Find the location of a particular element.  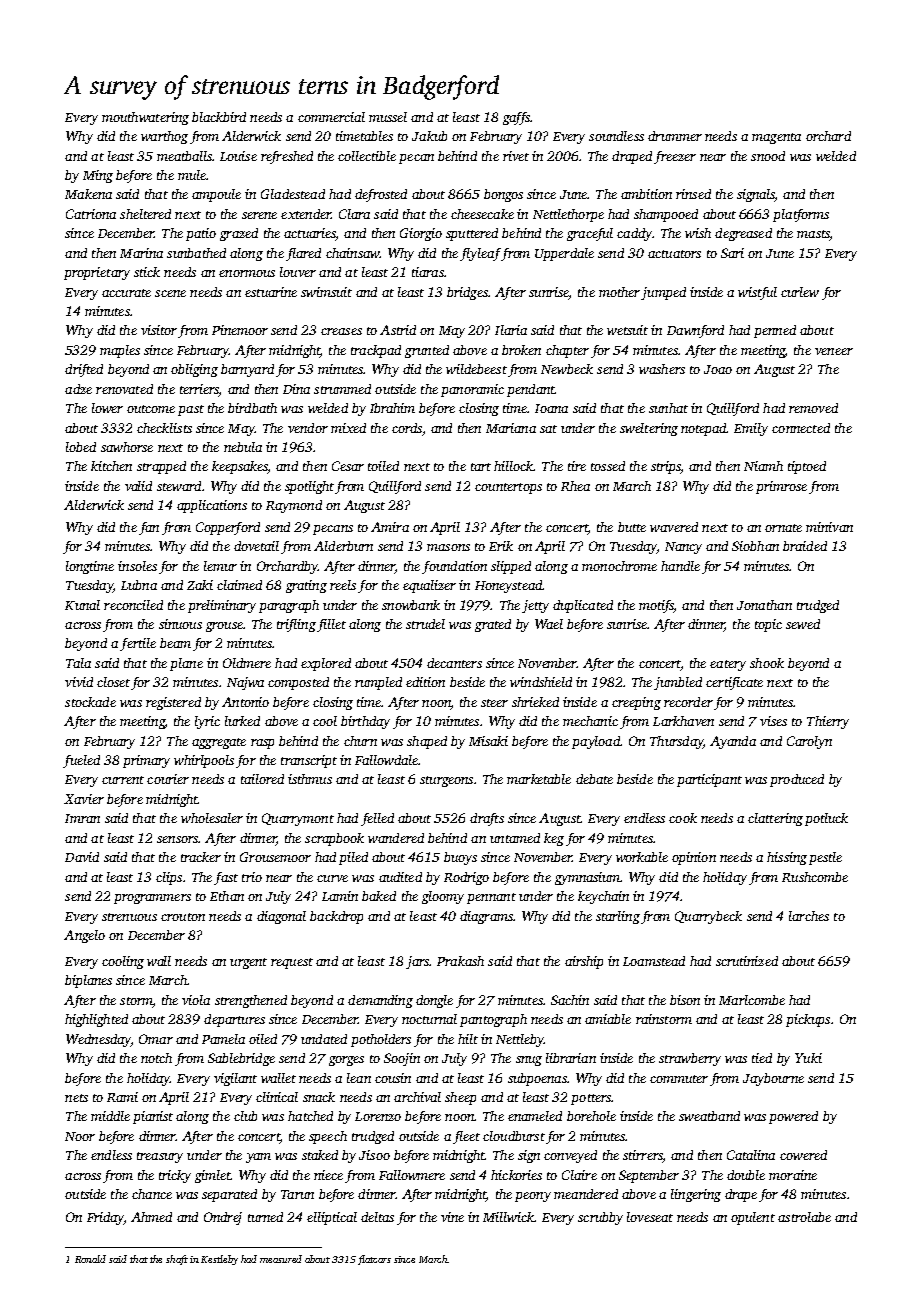

accurate is located at coordinates (126, 293).
